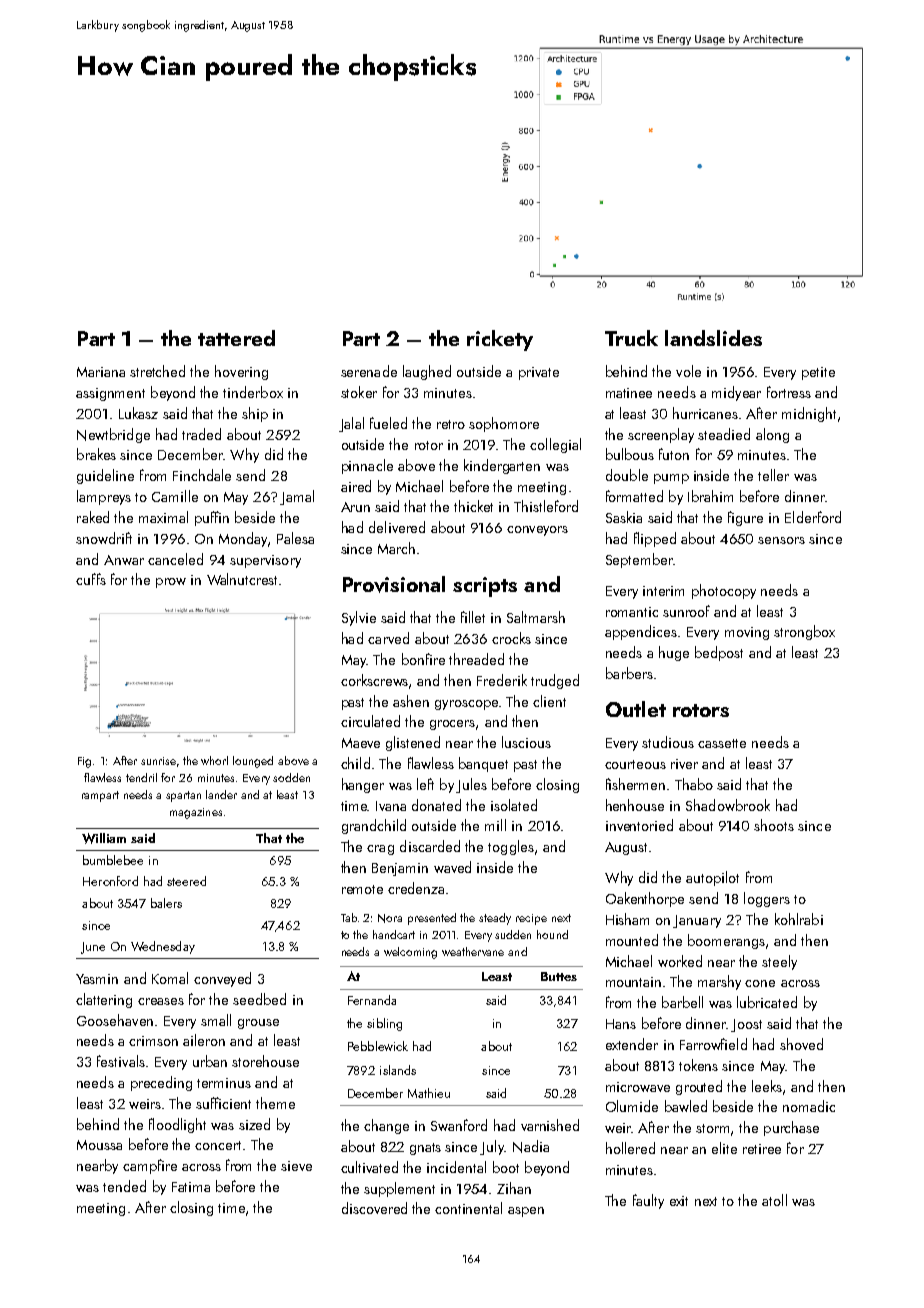  I want to click on grouted, so click(699, 1087).
